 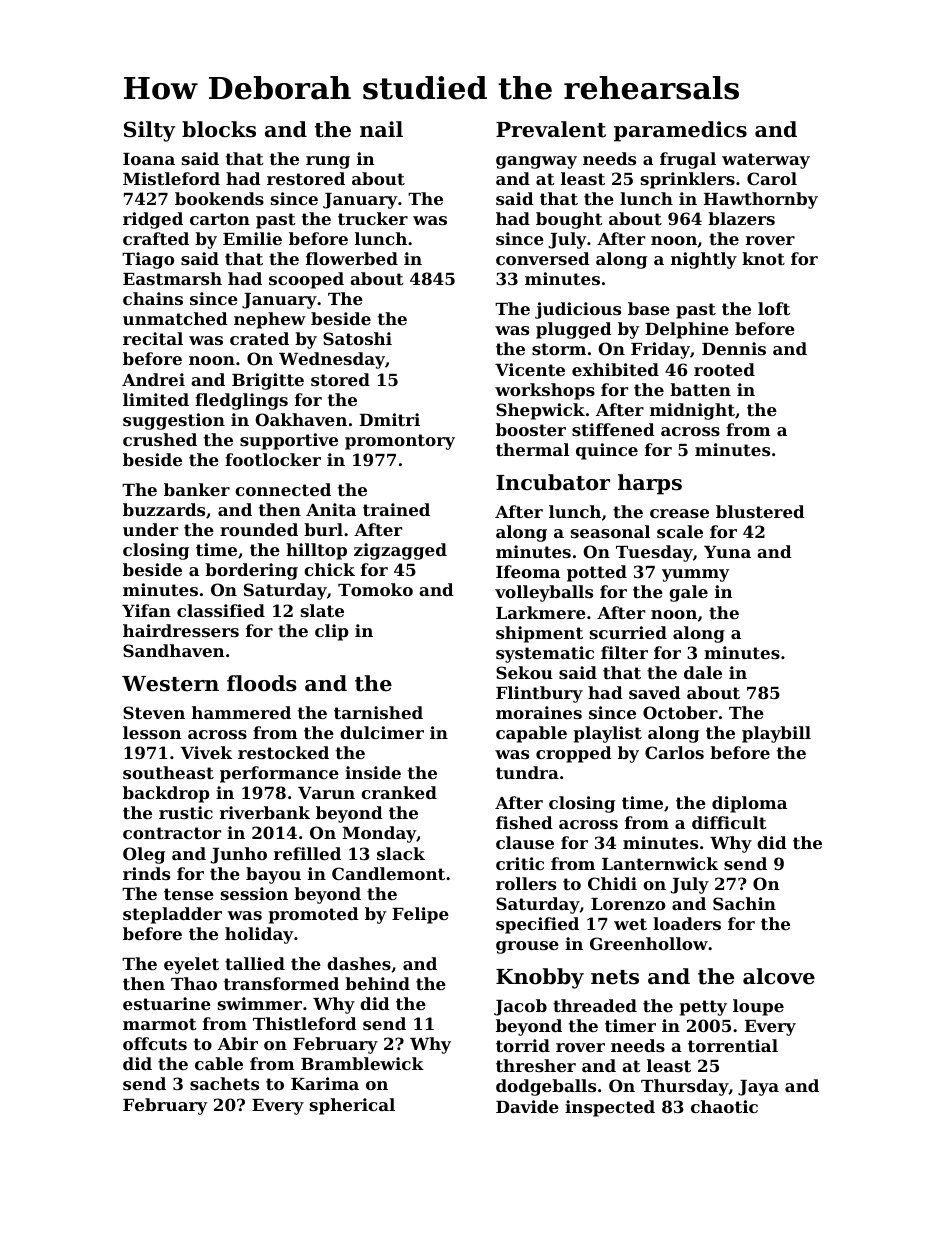 I want to click on Sachin, so click(x=744, y=903).
